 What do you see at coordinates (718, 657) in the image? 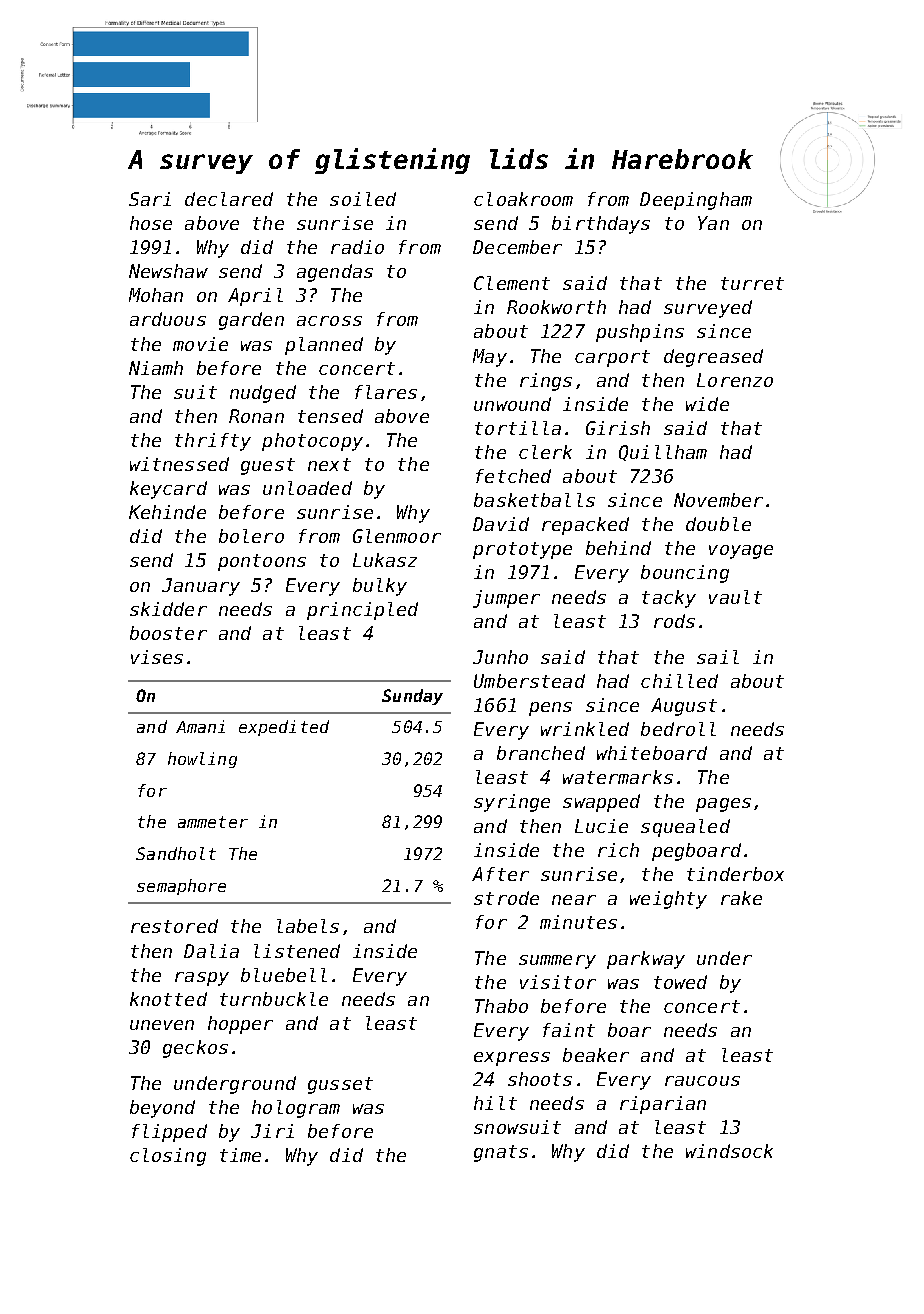
I see `sail` at bounding box center [718, 657].
